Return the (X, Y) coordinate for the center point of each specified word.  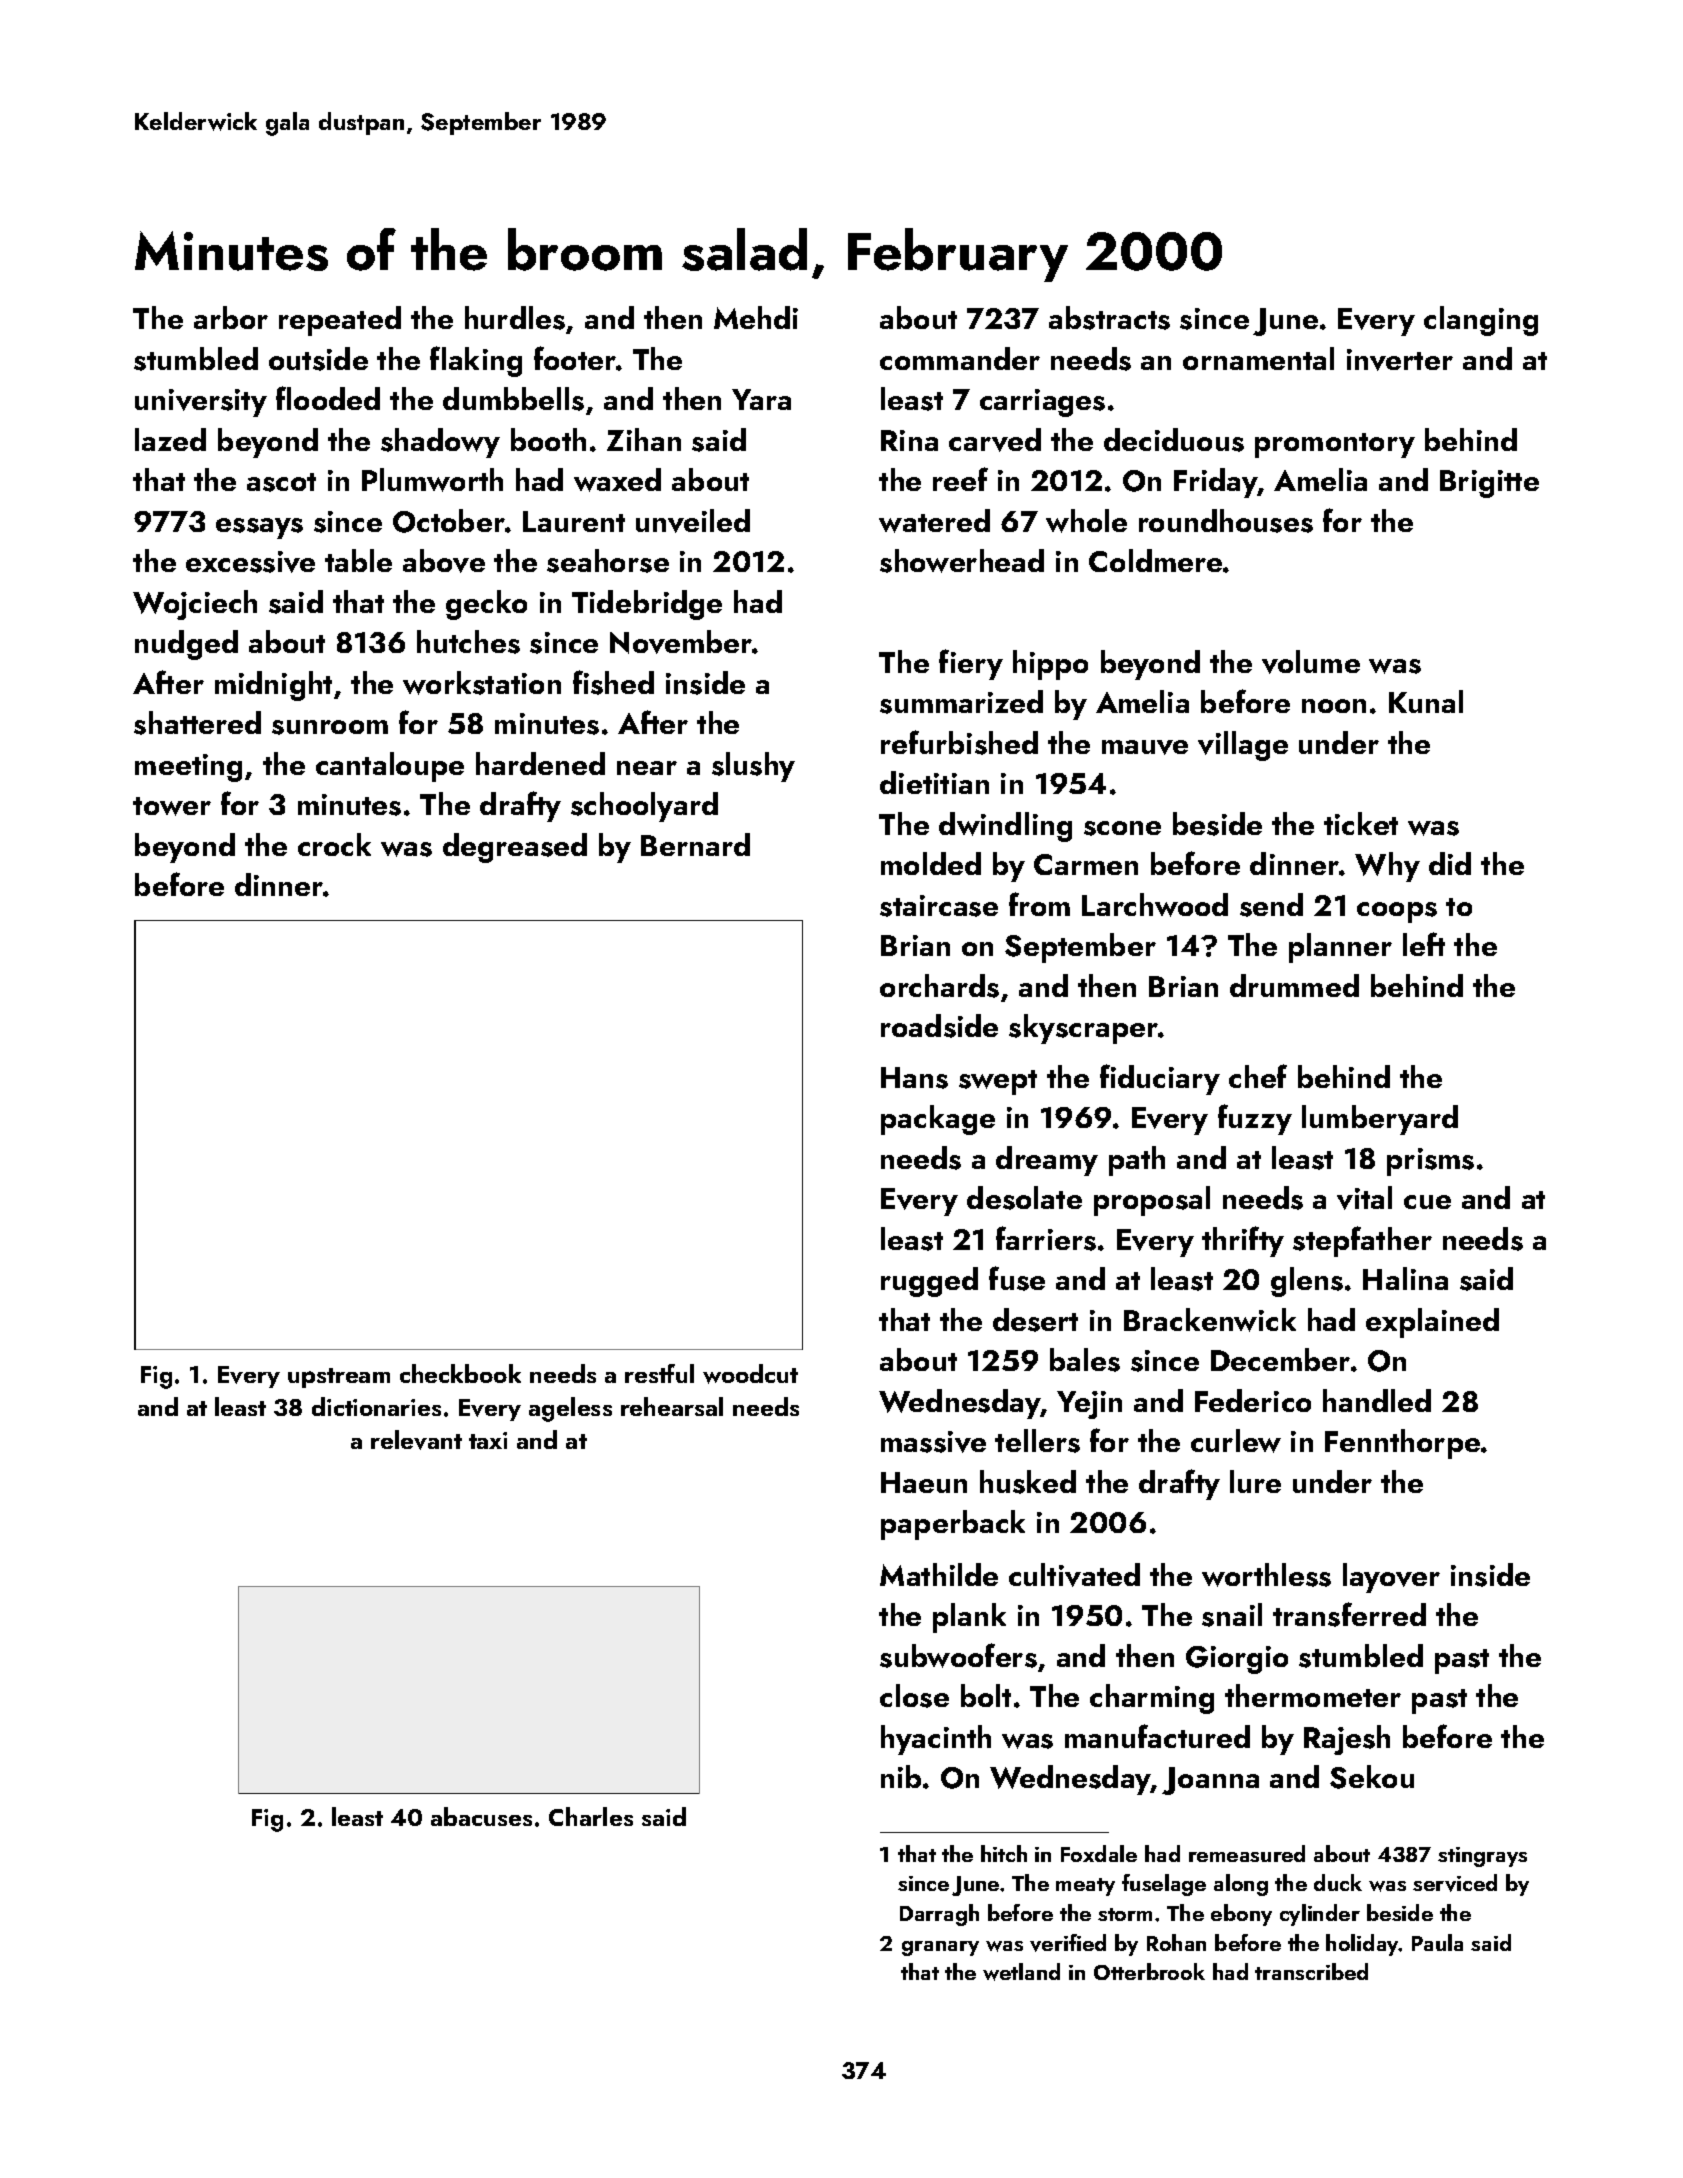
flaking (476, 361)
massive (933, 1442)
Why (1387, 867)
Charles (591, 1816)
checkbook (460, 1373)
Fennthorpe (1402, 1444)
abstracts (1109, 318)
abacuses (481, 1816)
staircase (939, 906)
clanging (1481, 321)
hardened (540, 763)
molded (931, 863)
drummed (1294, 985)
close (914, 1696)
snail (1232, 1615)
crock (334, 844)
